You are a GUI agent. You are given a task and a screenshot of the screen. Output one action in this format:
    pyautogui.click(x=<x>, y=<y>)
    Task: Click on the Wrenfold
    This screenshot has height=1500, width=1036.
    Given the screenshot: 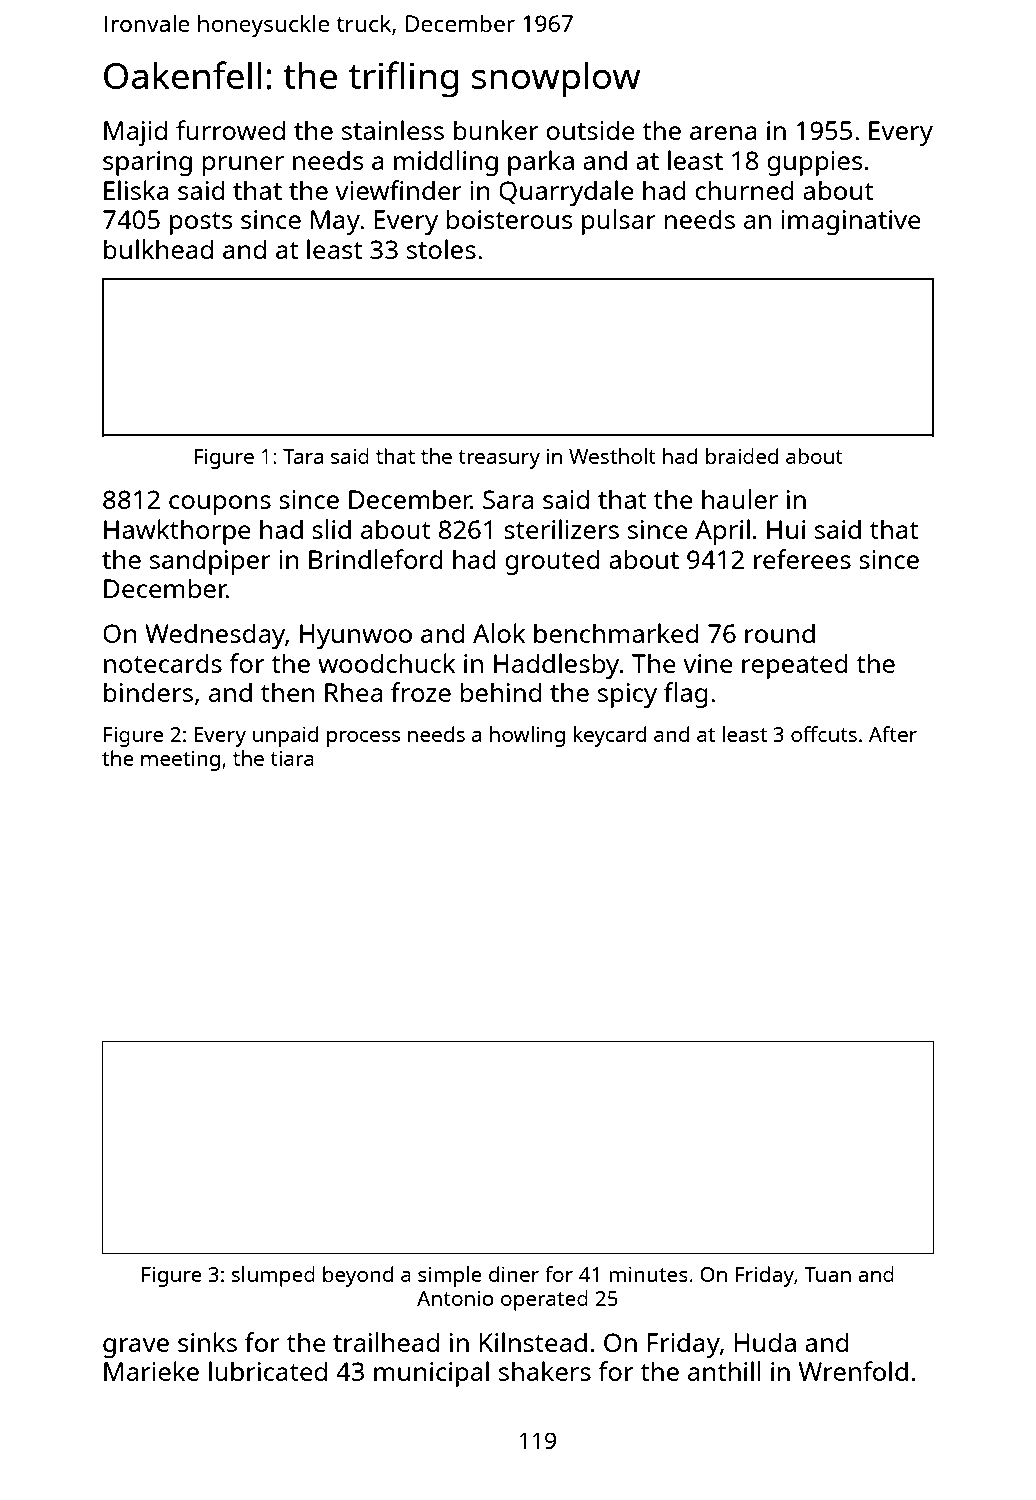 What is the action you would take?
    pyautogui.click(x=853, y=1371)
